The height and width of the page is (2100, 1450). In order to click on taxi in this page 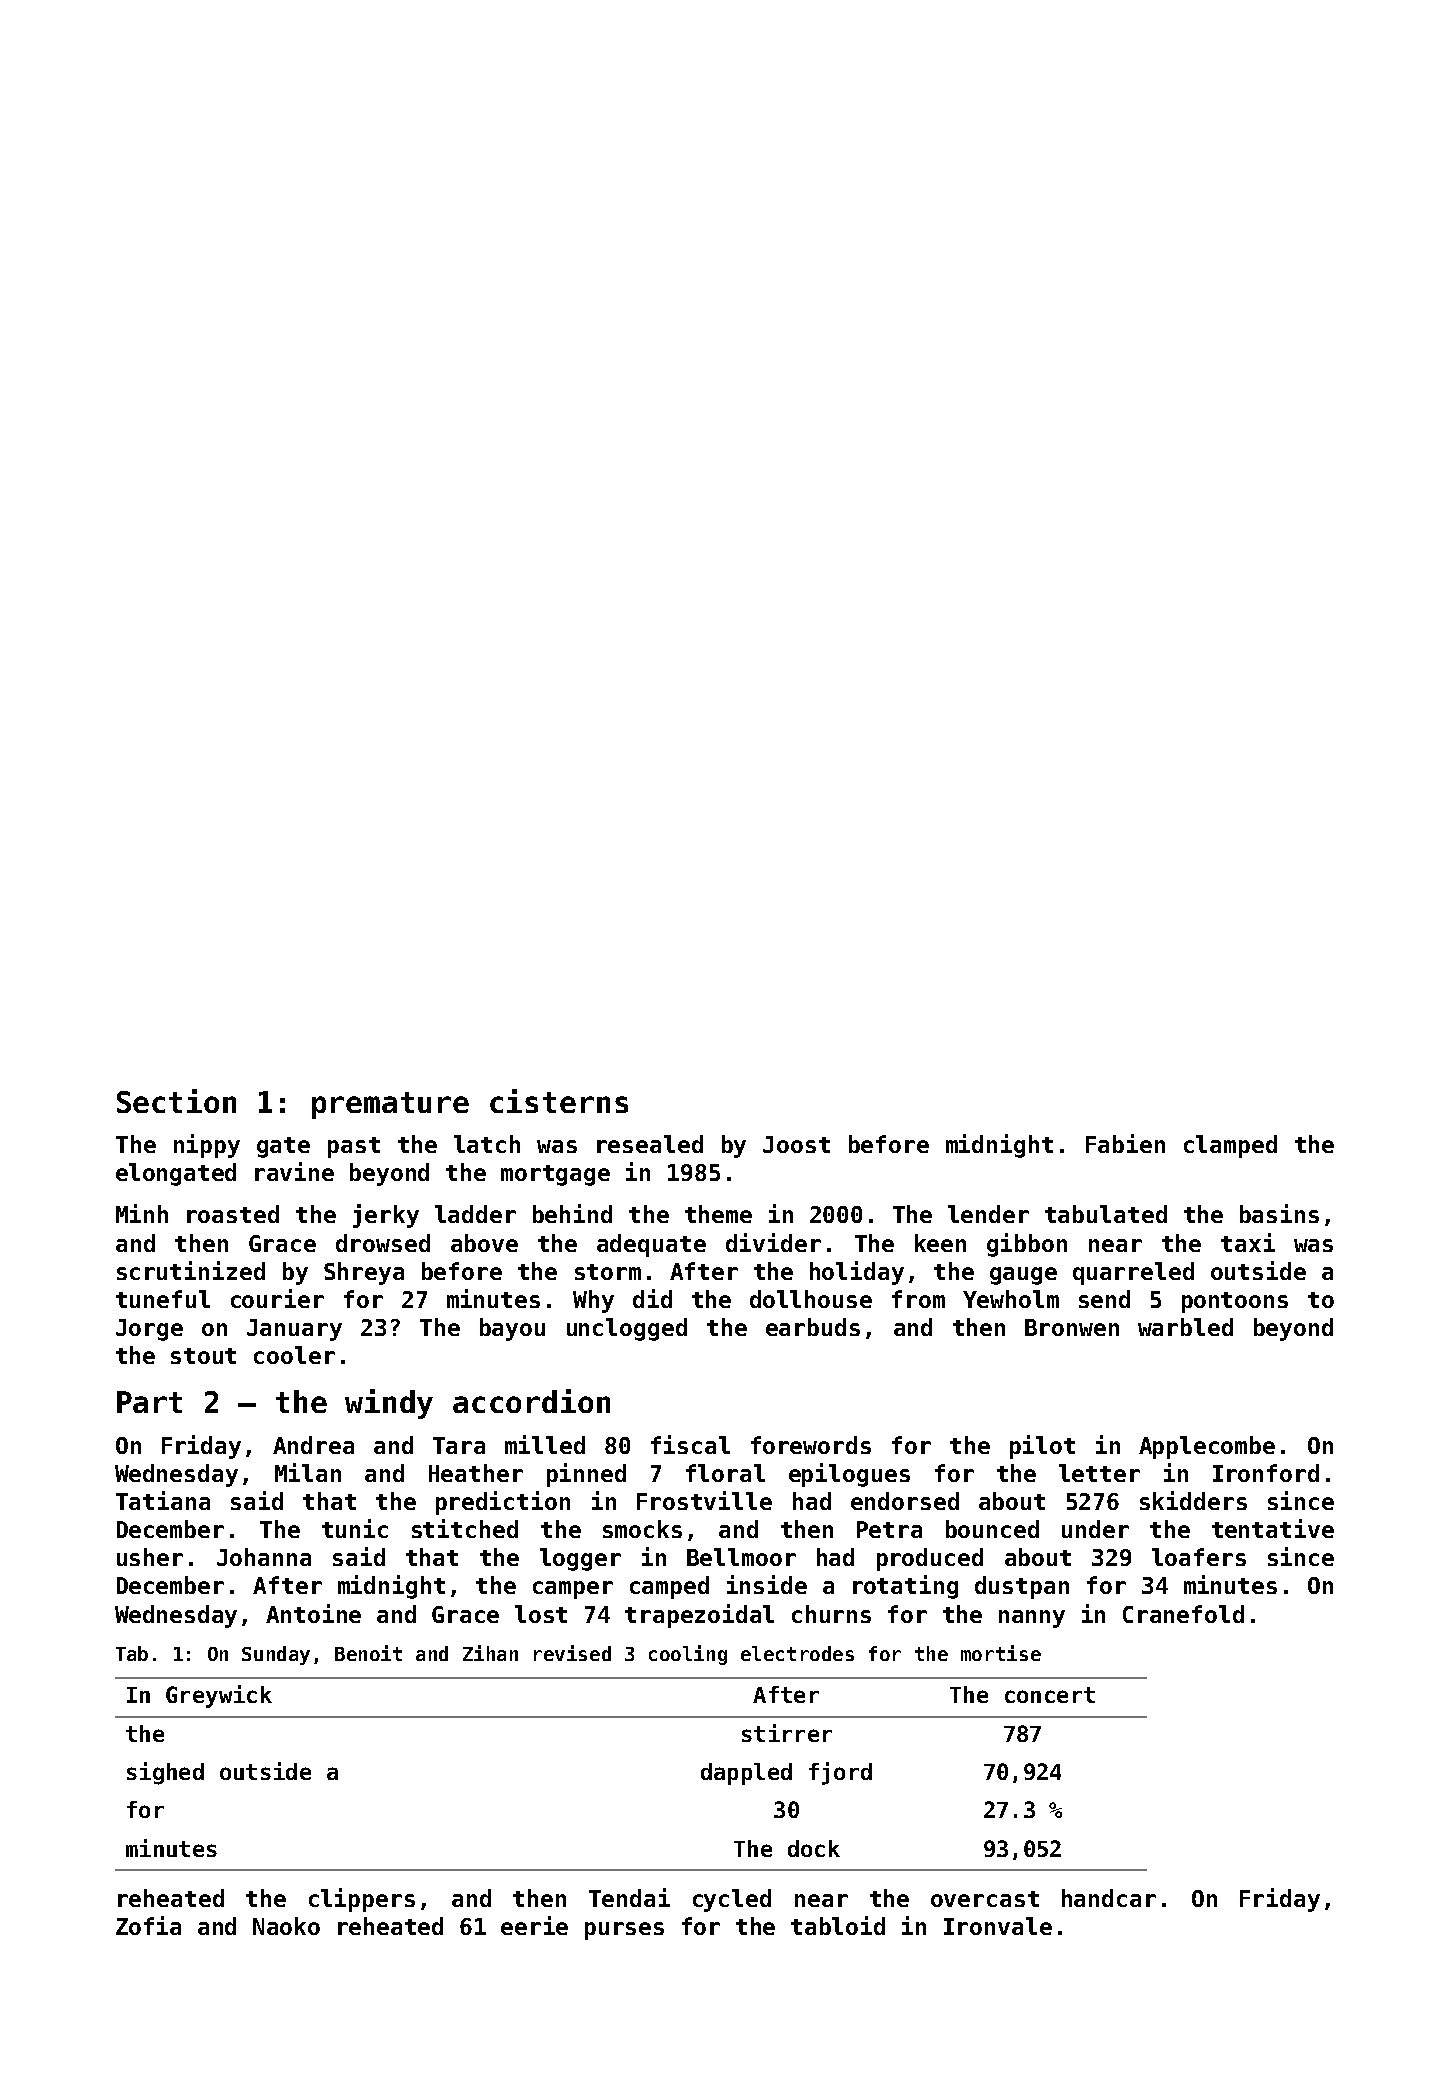, I will do `click(1248, 1242)`.
